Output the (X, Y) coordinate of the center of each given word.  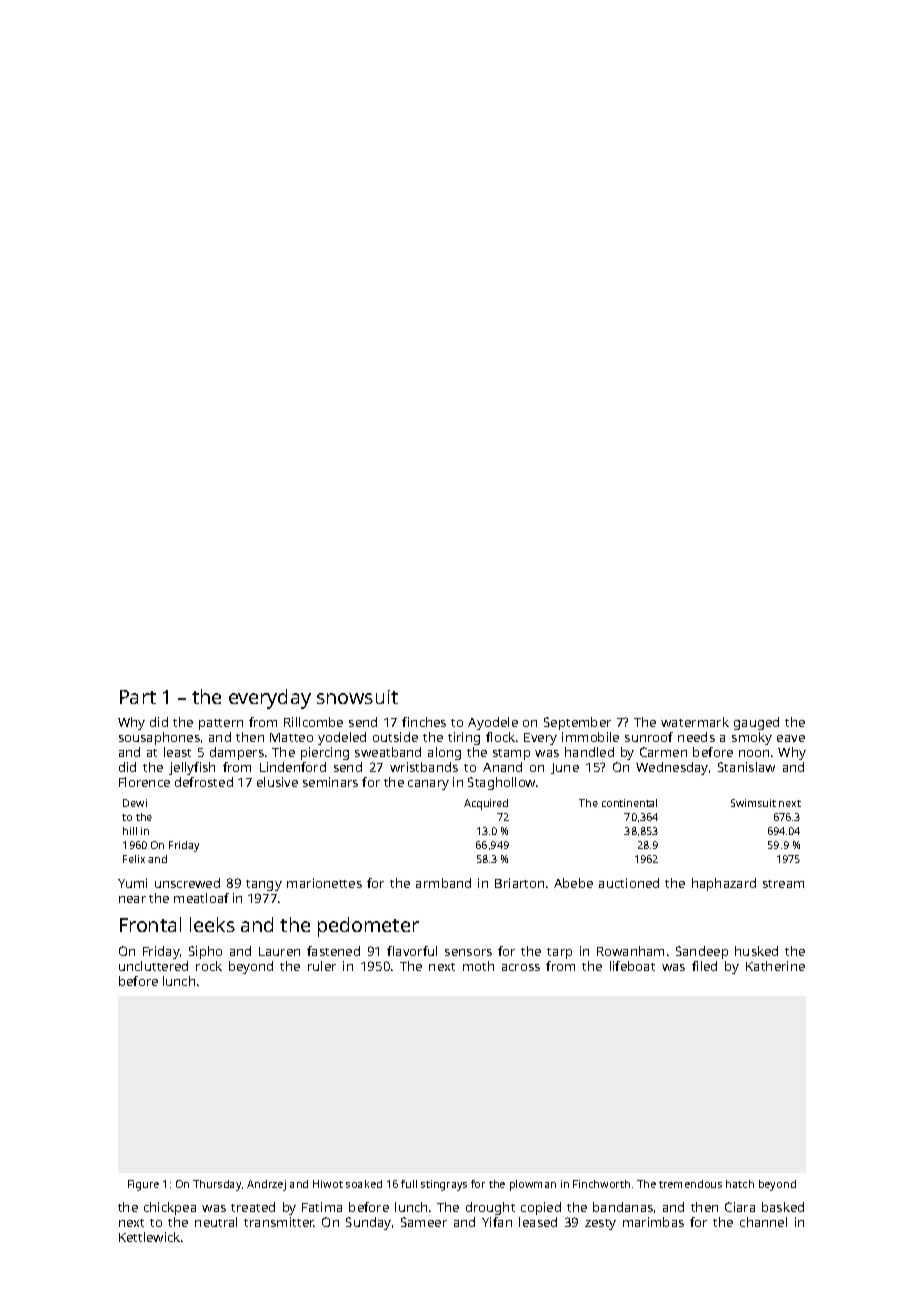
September (577, 723)
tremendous (690, 1184)
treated (253, 1207)
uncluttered (153, 966)
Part (138, 697)
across (521, 967)
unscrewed (187, 883)
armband (443, 883)
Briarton (519, 883)
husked (756, 951)
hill (130, 831)
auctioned (629, 883)
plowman (533, 1185)
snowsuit (357, 697)
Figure (143, 1185)
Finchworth (601, 1184)
